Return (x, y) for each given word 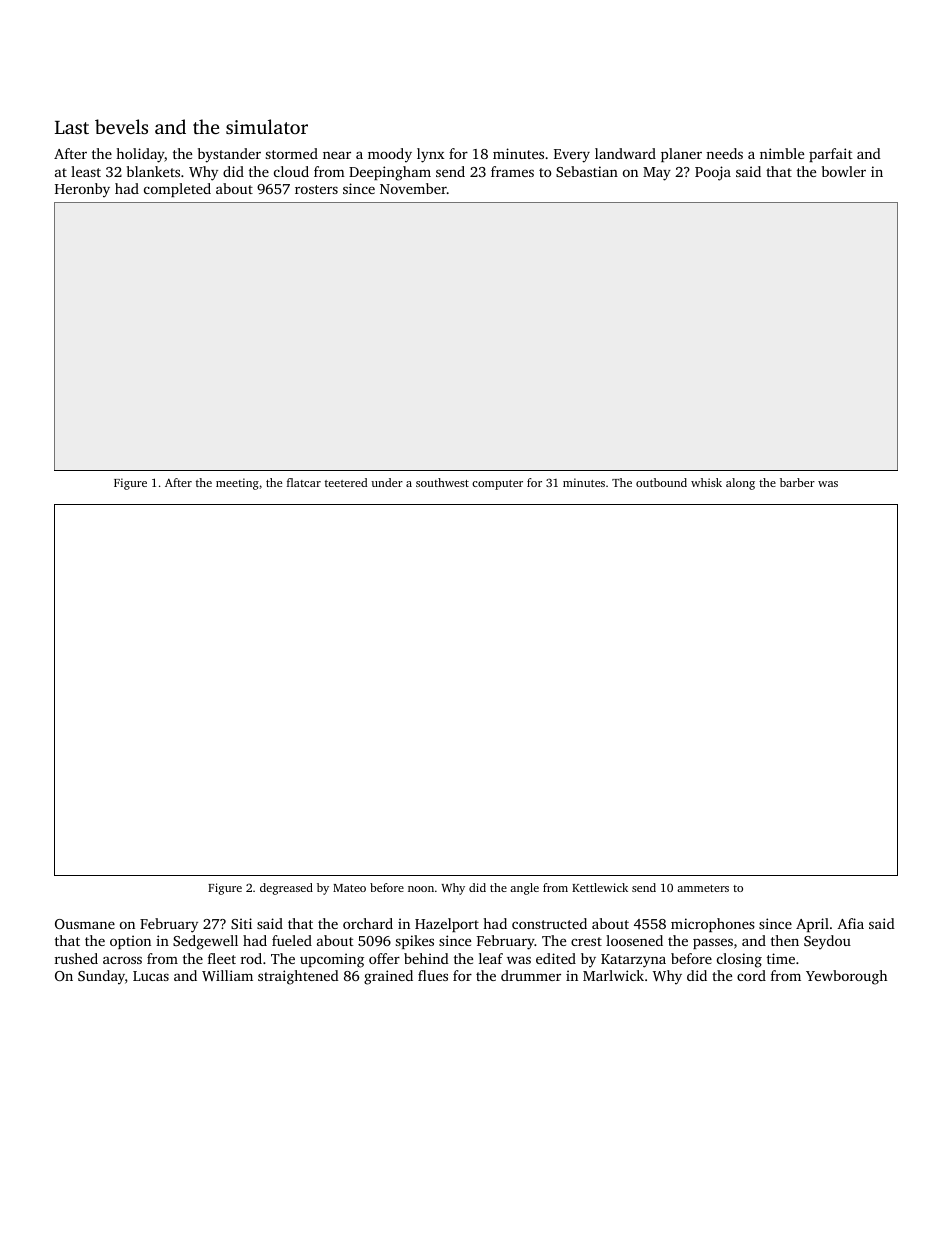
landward (625, 153)
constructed (549, 923)
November (413, 188)
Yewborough (846, 977)
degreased (286, 889)
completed (177, 190)
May (657, 174)
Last (72, 127)
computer (497, 485)
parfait (831, 155)
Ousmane (85, 924)
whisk (706, 482)
